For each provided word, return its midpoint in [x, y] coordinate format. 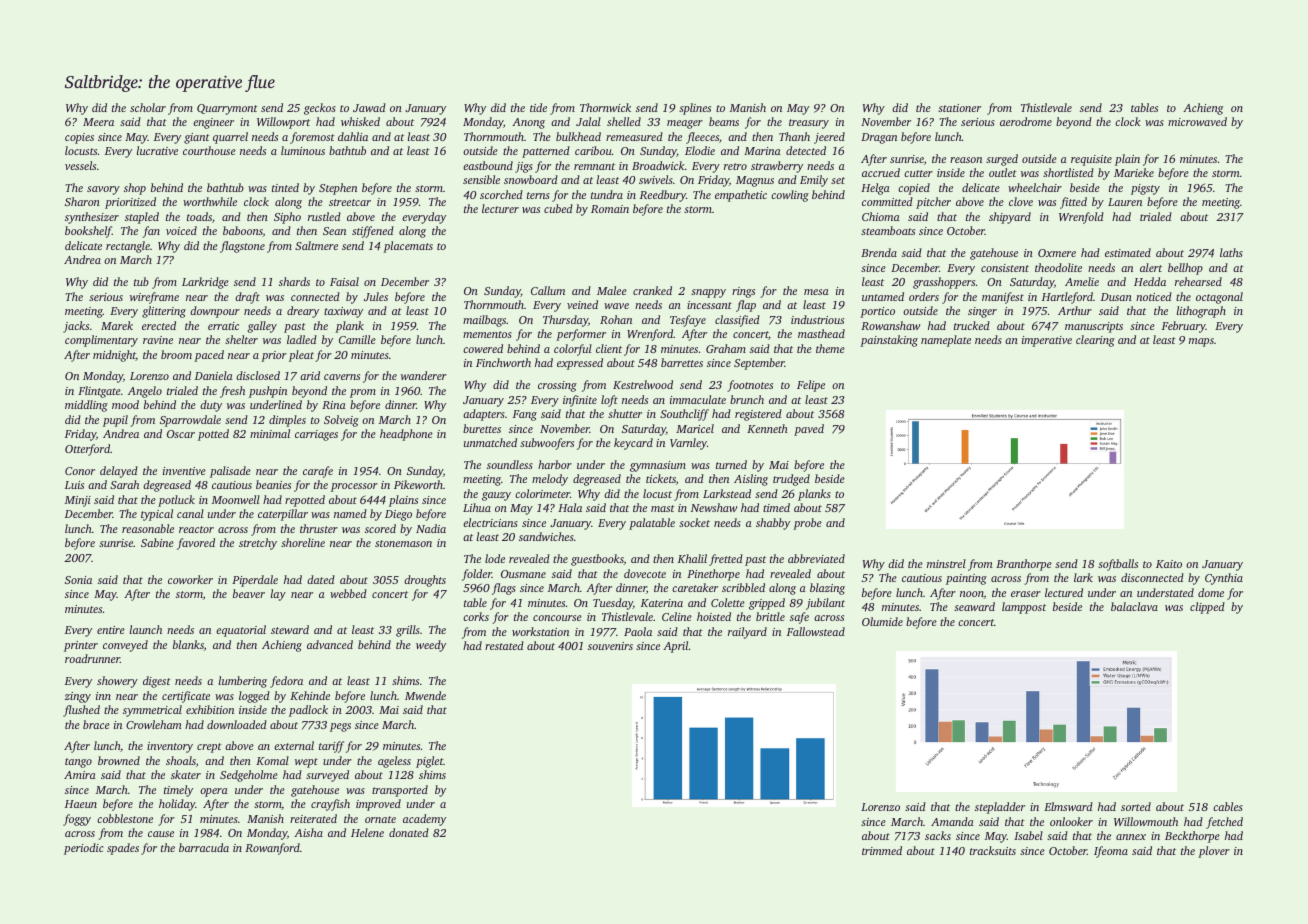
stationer [959, 108]
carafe [318, 472]
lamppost [1024, 608]
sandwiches [546, 536]
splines [695, 109]
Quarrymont [227, 109]
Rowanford [272, 849]
